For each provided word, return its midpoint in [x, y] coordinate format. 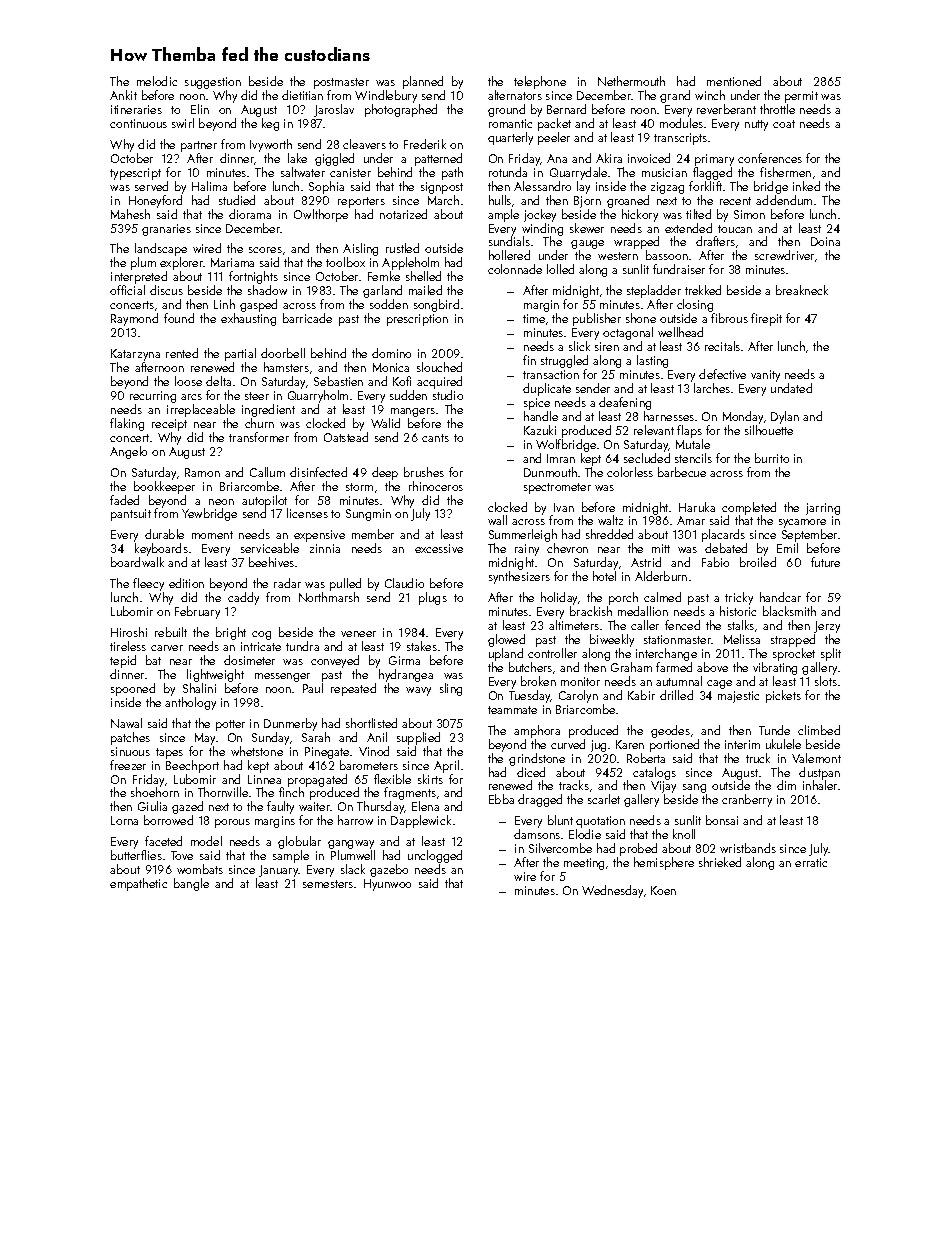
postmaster [341, 83]
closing [695, 305]
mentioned [734, 81]
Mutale [693, 444]
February [197, 612]
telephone [540, 82]
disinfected [318, 472]
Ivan [564, 507]
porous [232, 823]
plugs [433, 598]
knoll [684, 834]
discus [166, 290]
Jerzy [827, 627]
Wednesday [612, 891]
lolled [560, 269]
